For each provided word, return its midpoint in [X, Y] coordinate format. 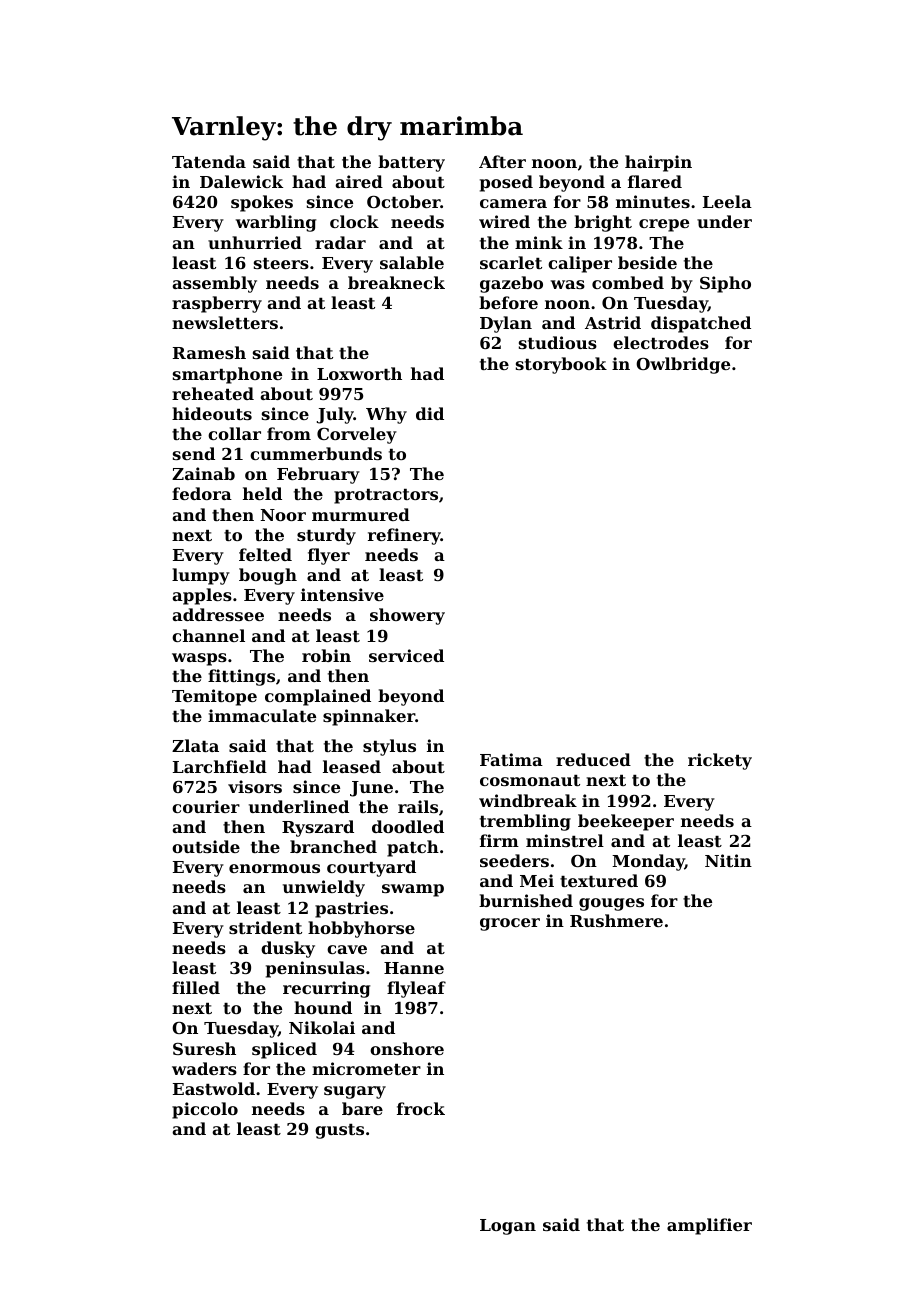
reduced [593, 759]
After [502, 161]
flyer [329, 556]
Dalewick [241, 181]
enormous [274, 868]
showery [407, 616]
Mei [537, 880]
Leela [727, 201]
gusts [339, 1131]
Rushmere [616, 920]
